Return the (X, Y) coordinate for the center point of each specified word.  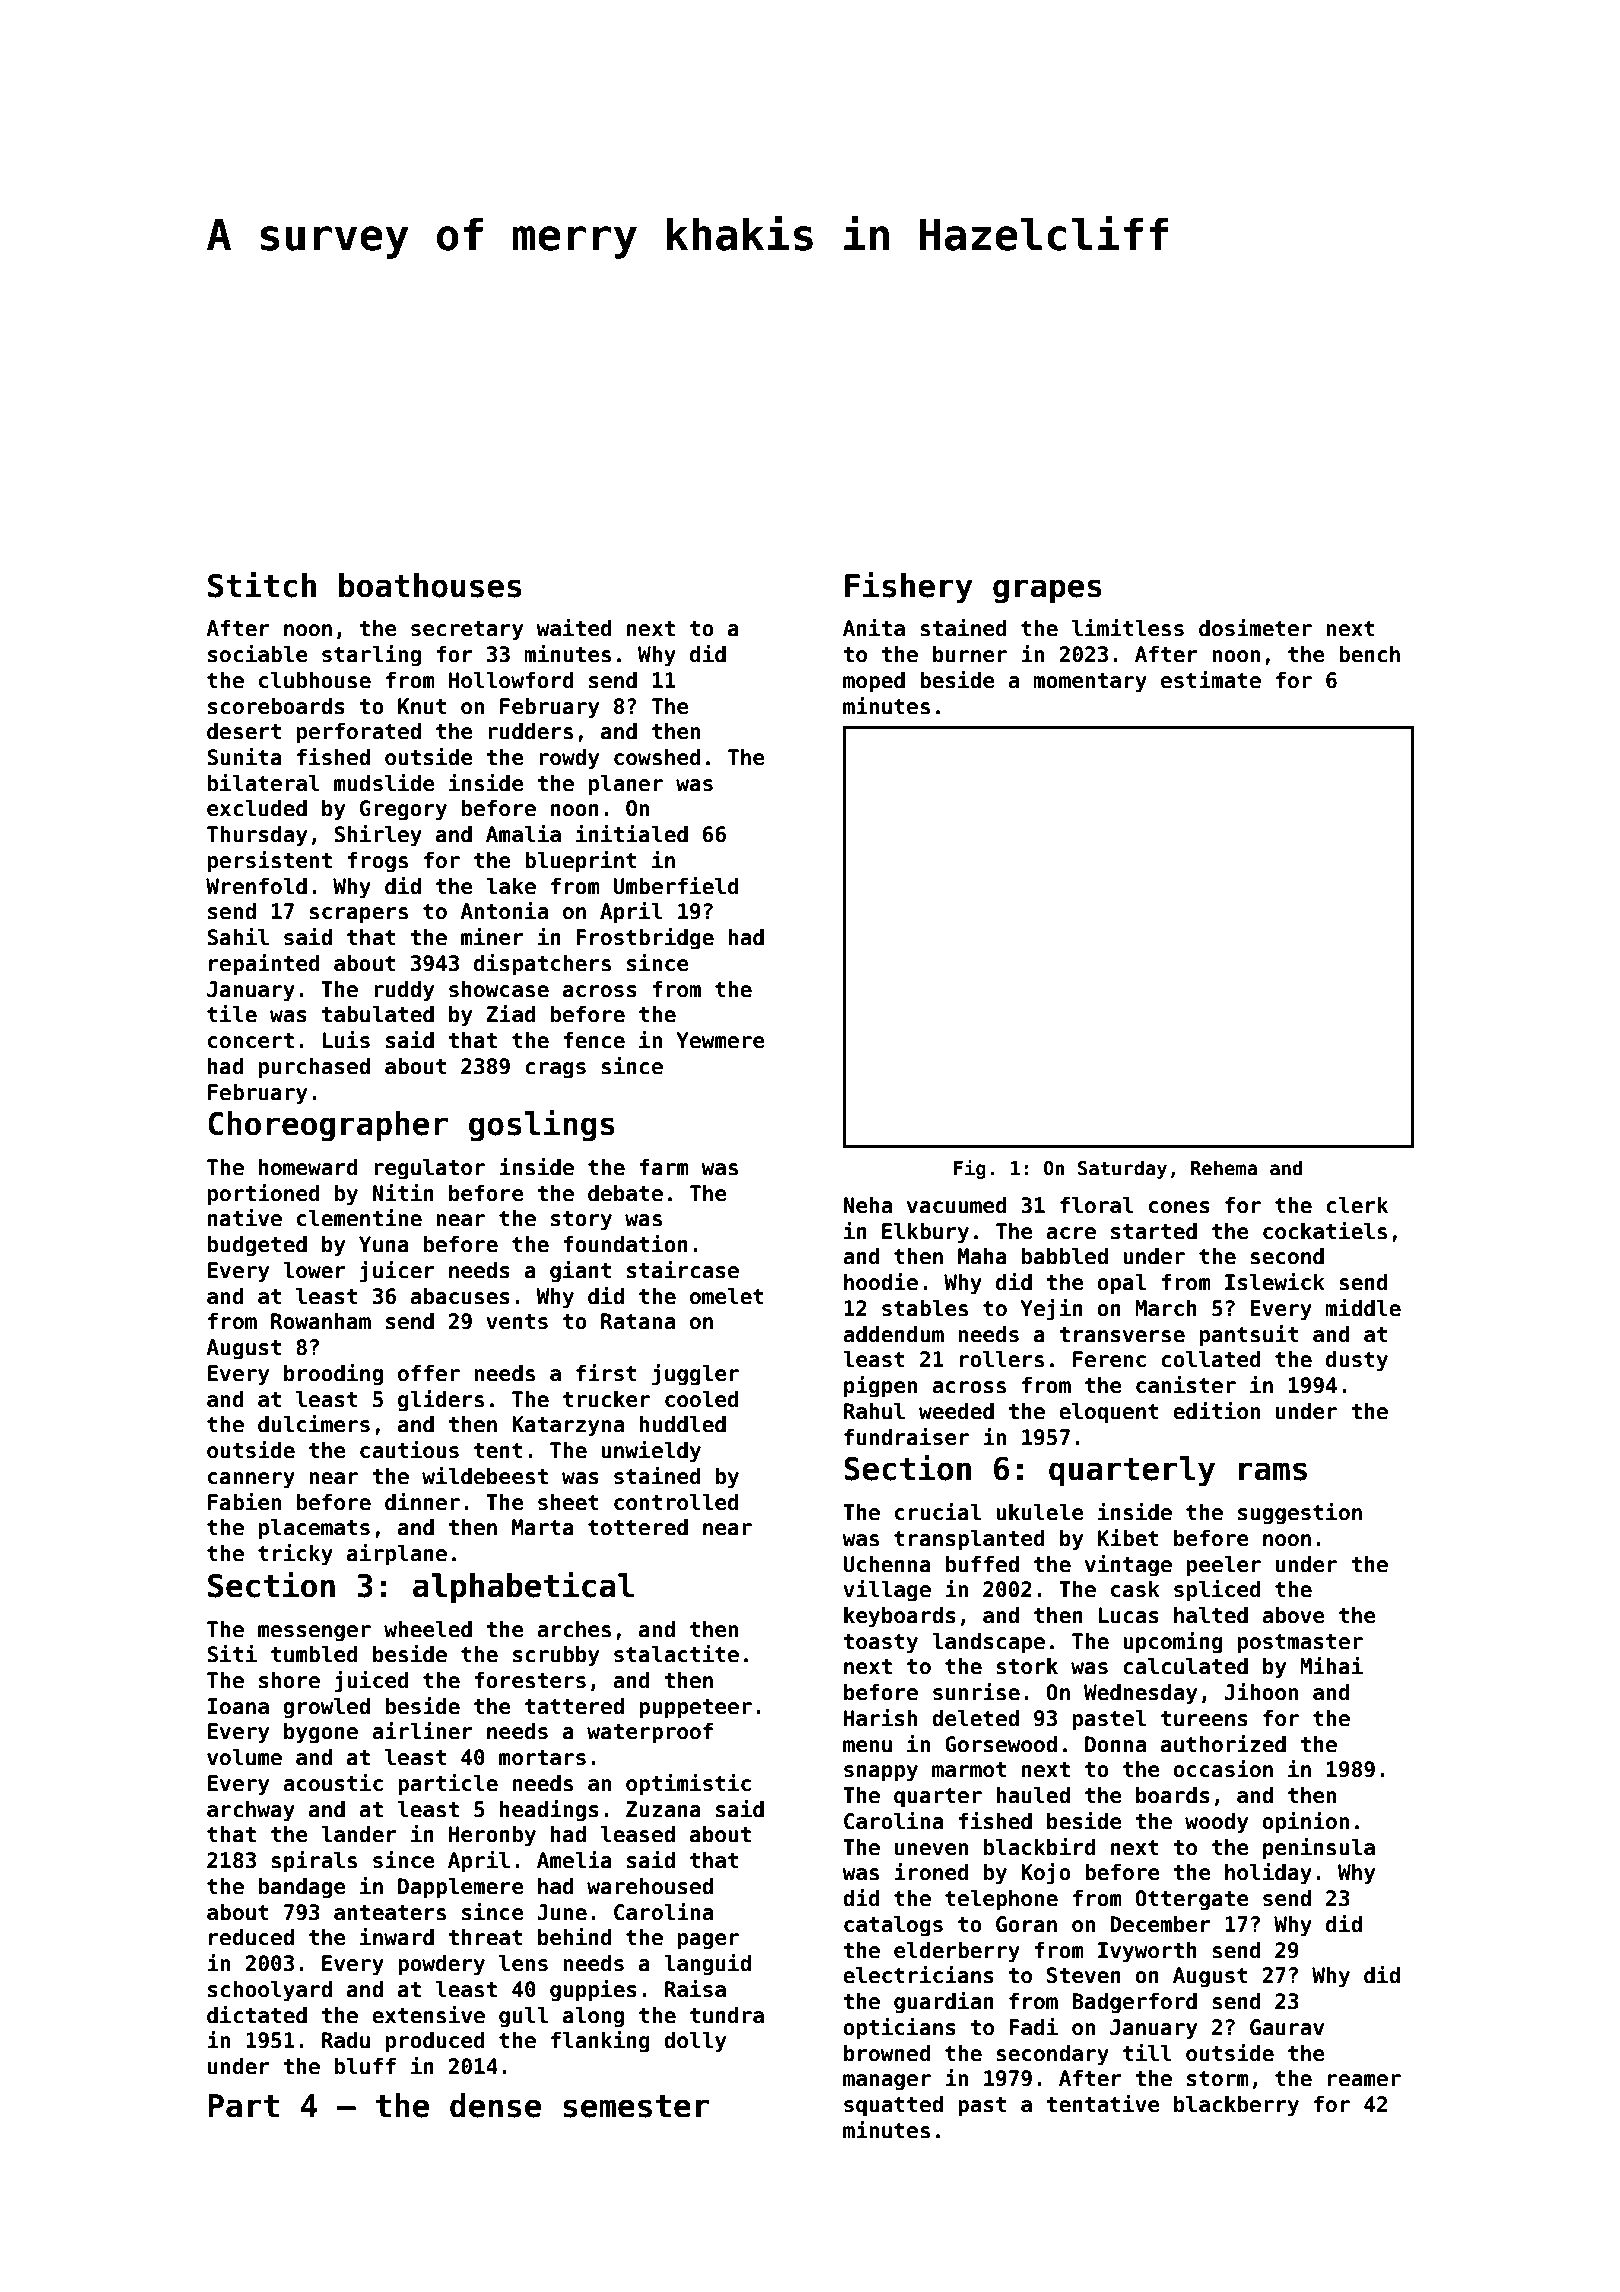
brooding (333, 1375)
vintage (1128, 1566)
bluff (365, 2066)
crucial (938, 1512)
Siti (232, 1654)
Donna (1115, 1744)
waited (574, 628)
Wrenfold (256, 886)
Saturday (1122, 1169)
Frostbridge (645, 939)
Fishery (909, 588)
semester (636, 2106)
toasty (880, 1644)
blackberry (1236, 2106)
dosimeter (1255, 628)
